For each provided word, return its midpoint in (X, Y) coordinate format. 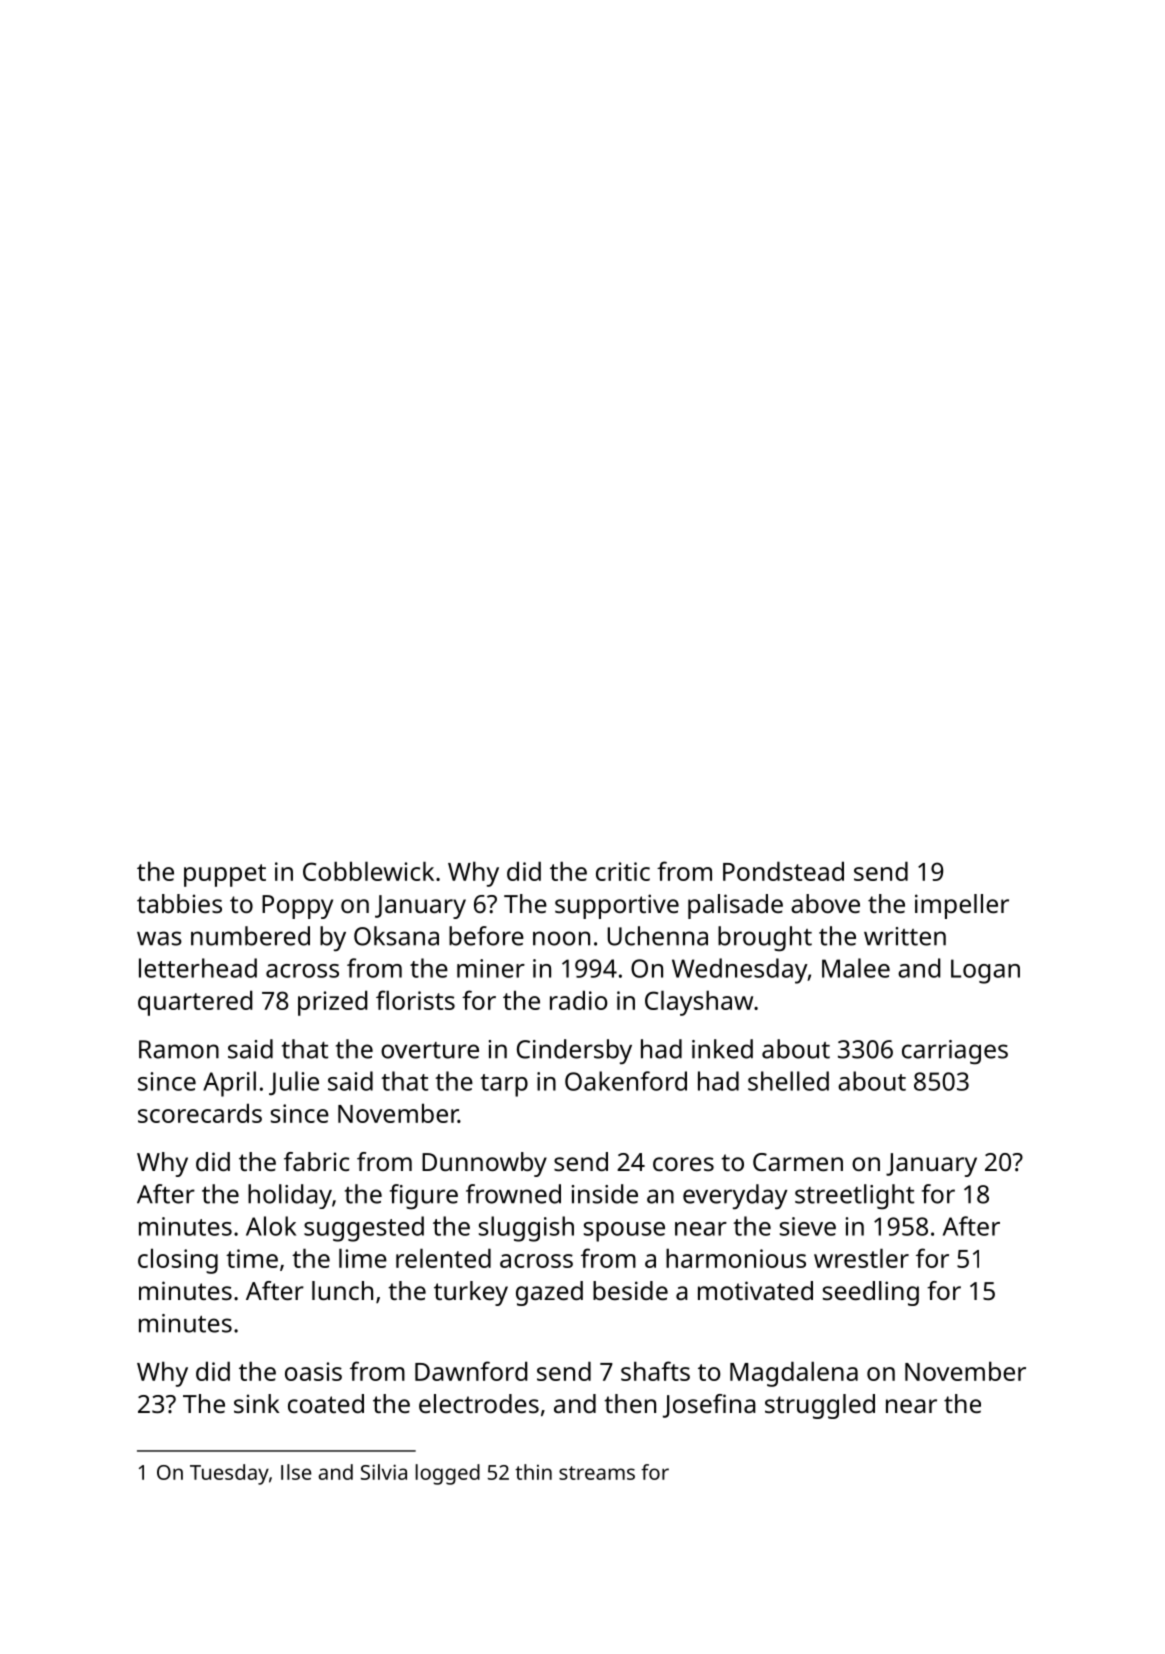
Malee (856, 968)
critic (623, 871)
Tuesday (229, 1474)
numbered (250, 936)
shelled (788, 1081)
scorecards (200, 1113)
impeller (962, 906)
